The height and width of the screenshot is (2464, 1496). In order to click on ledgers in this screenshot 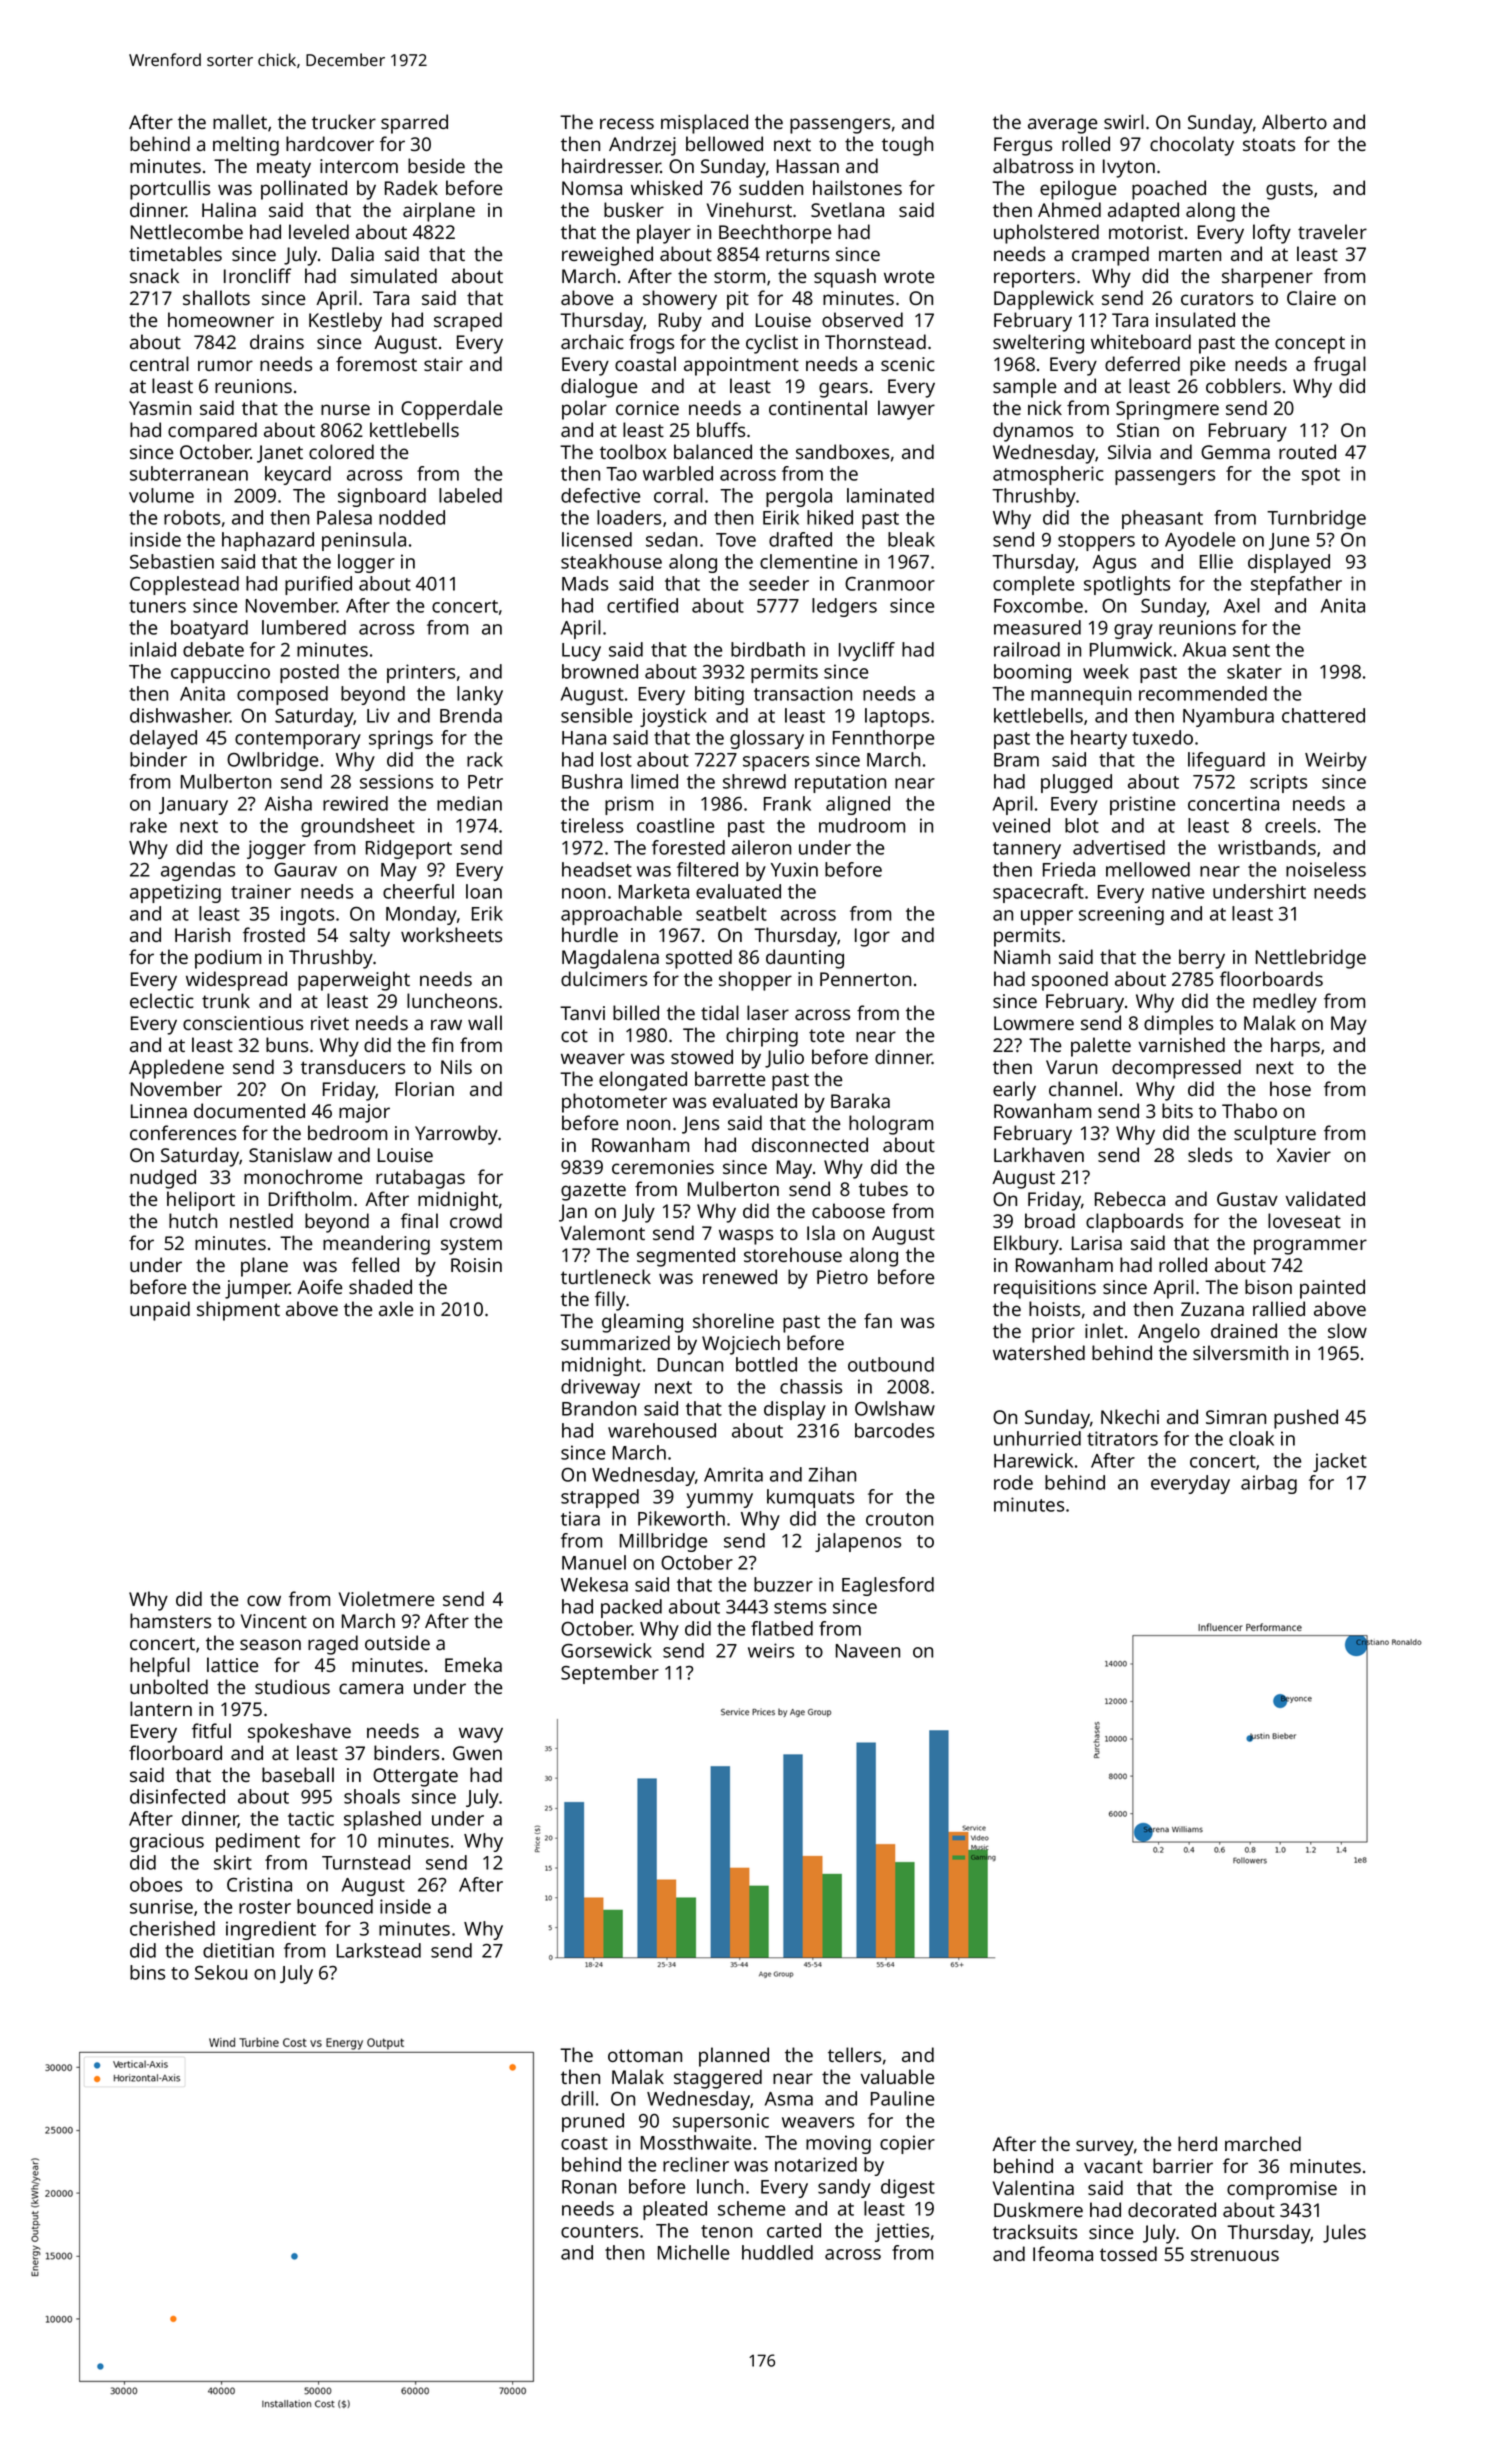, I will do `click(844, 607)`.
